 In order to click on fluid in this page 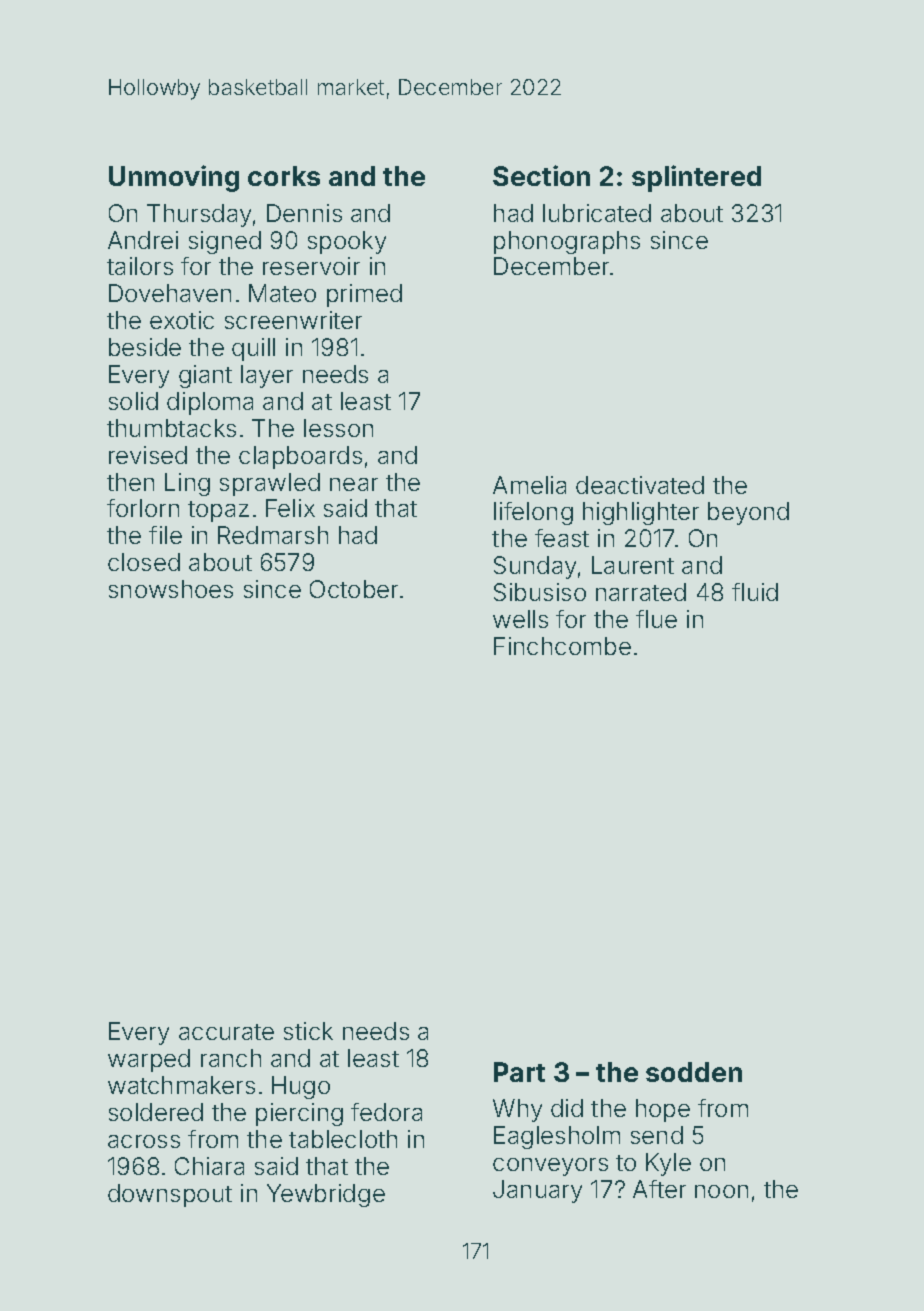, I will do `click(755, 592)`.
